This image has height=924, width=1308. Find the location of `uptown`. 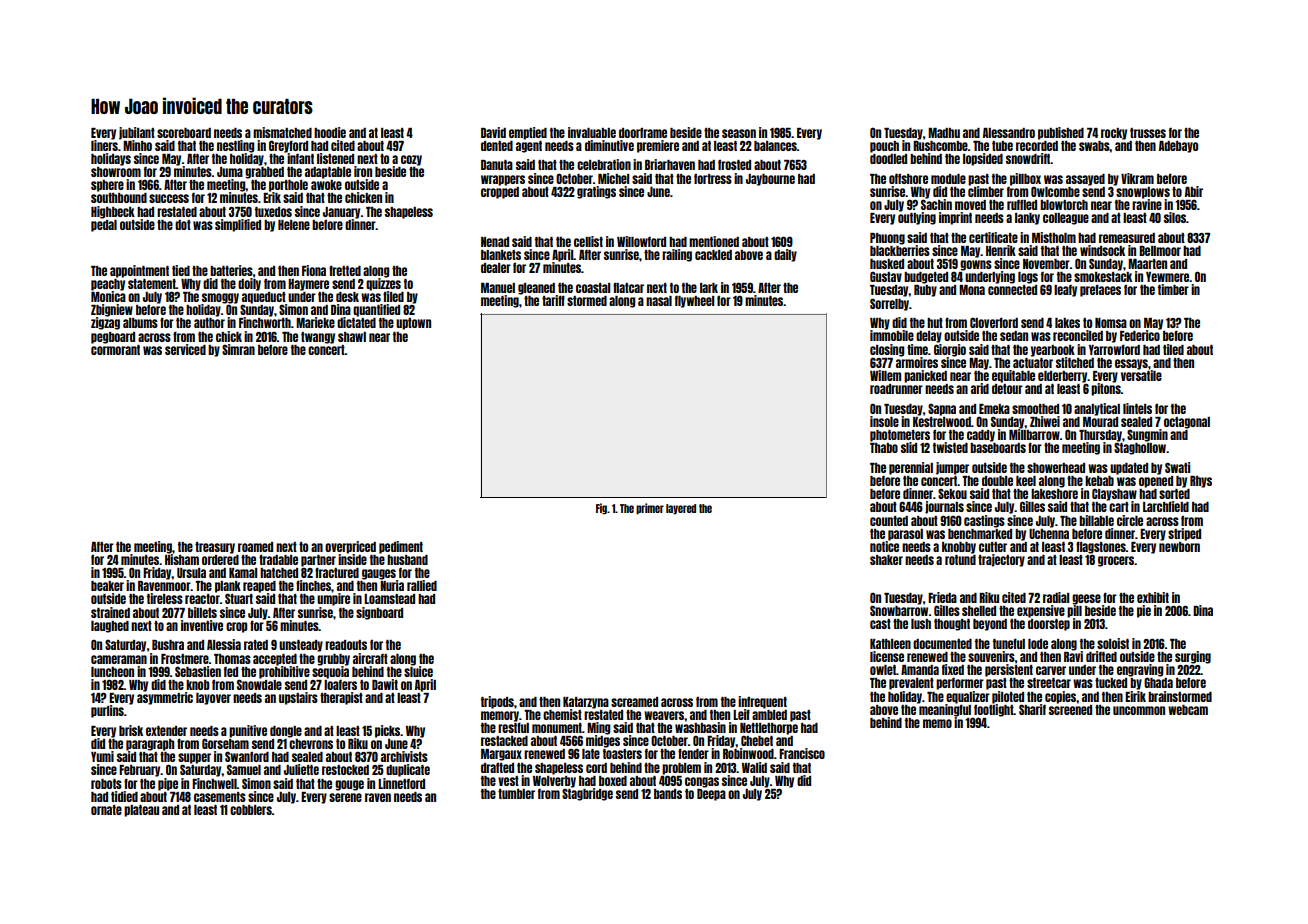

uptown is located at coordinates (413, 324).
